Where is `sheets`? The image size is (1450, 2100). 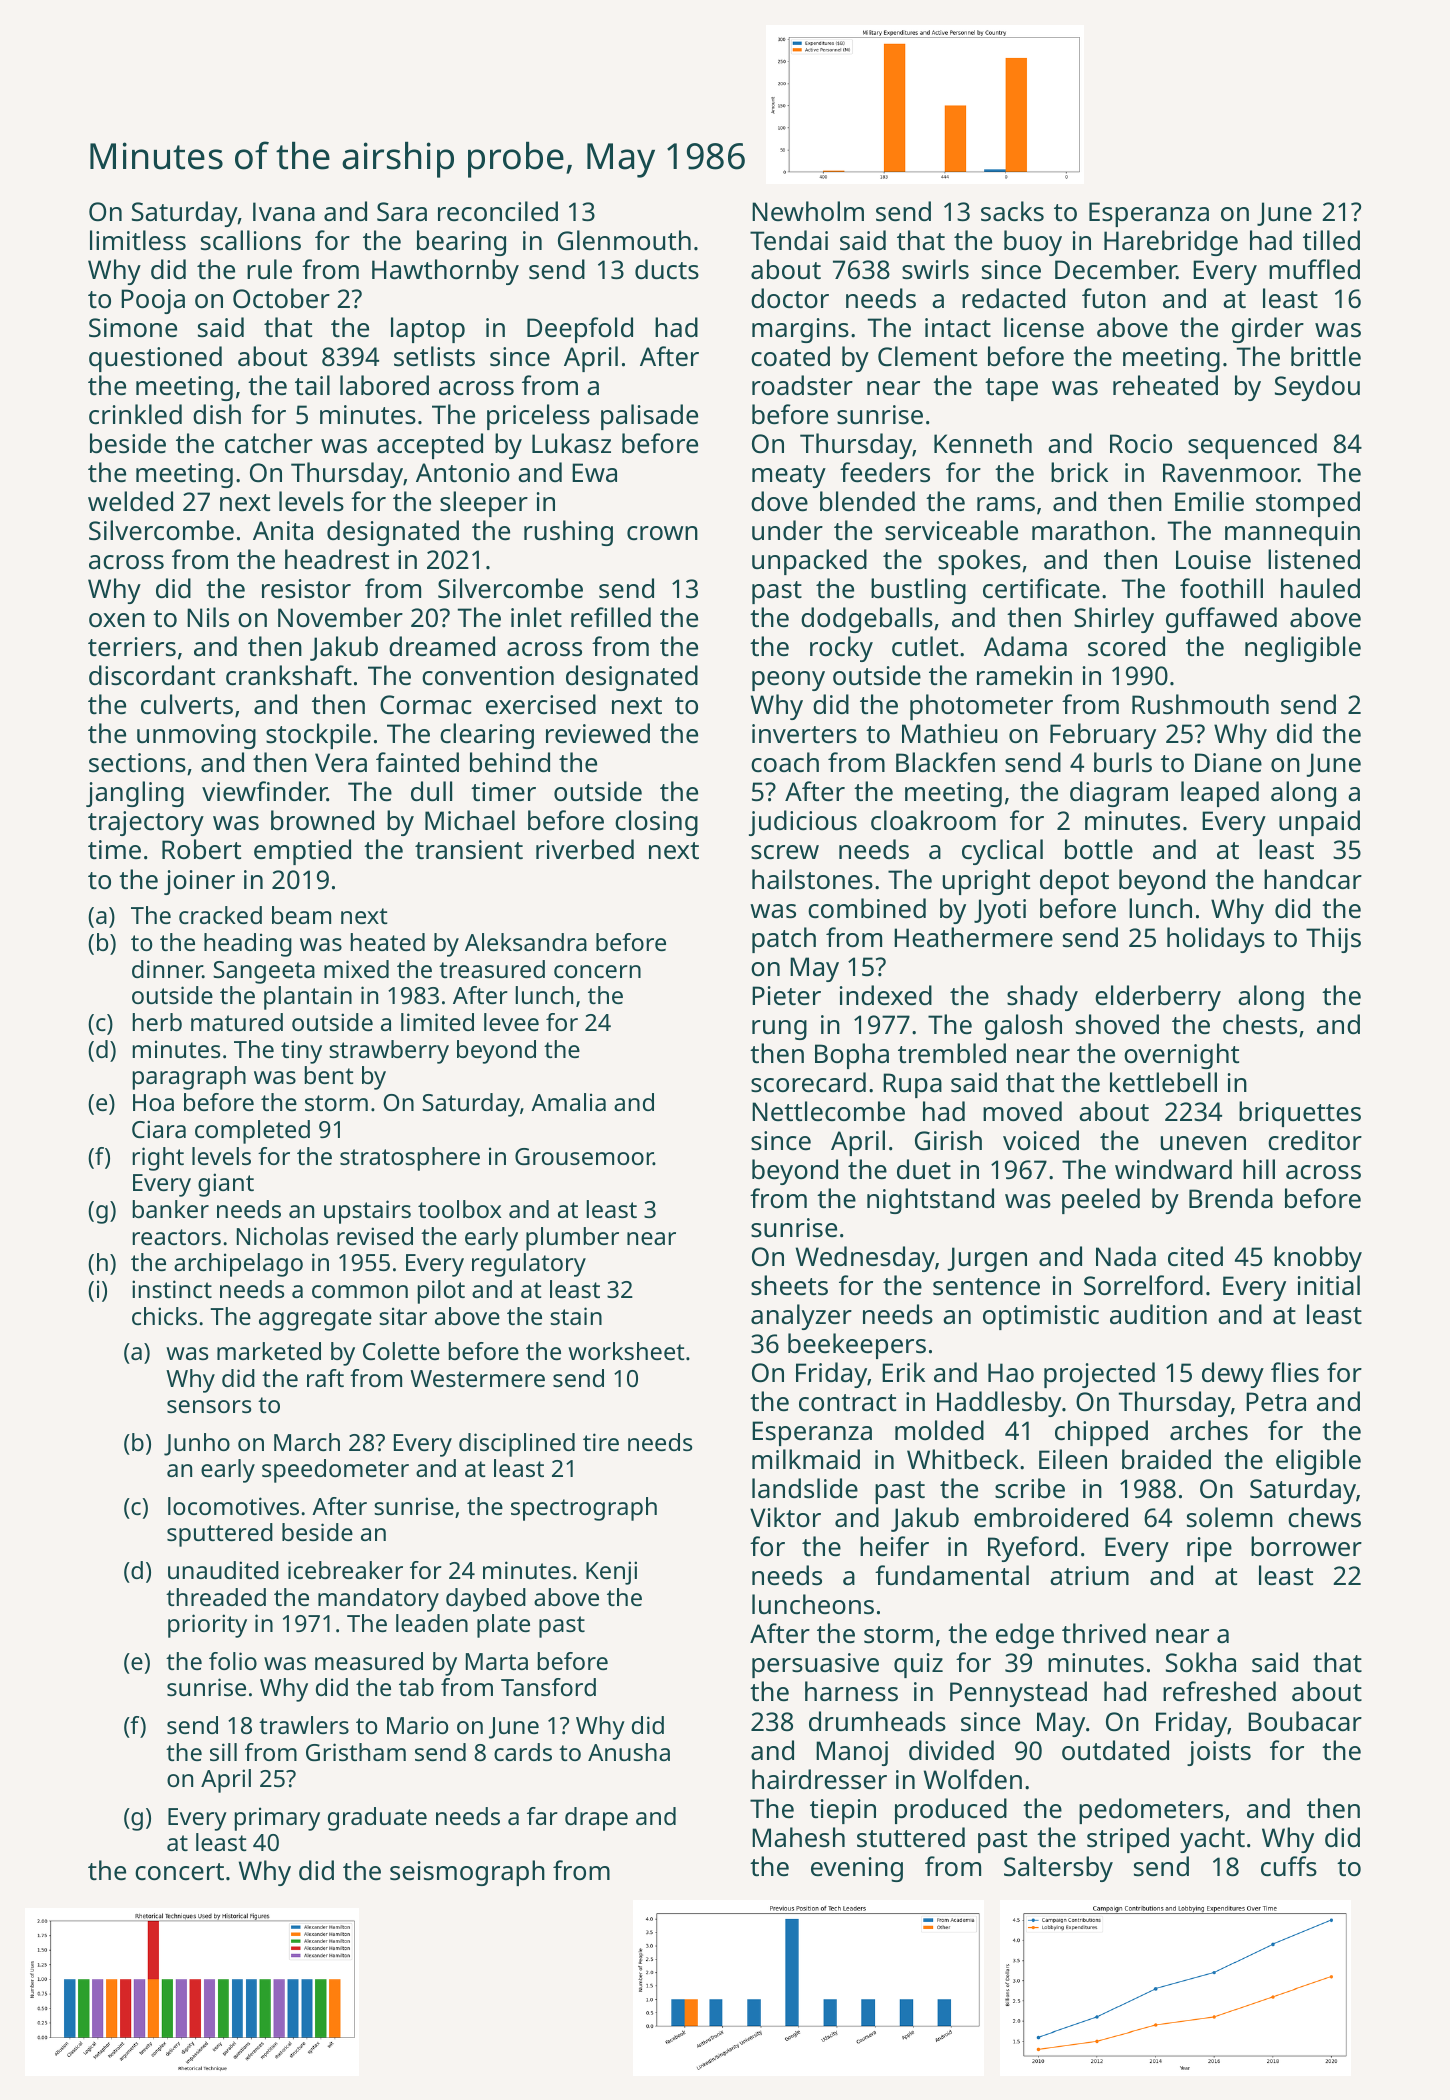
sheets is located at coordinates (789, 1285).
